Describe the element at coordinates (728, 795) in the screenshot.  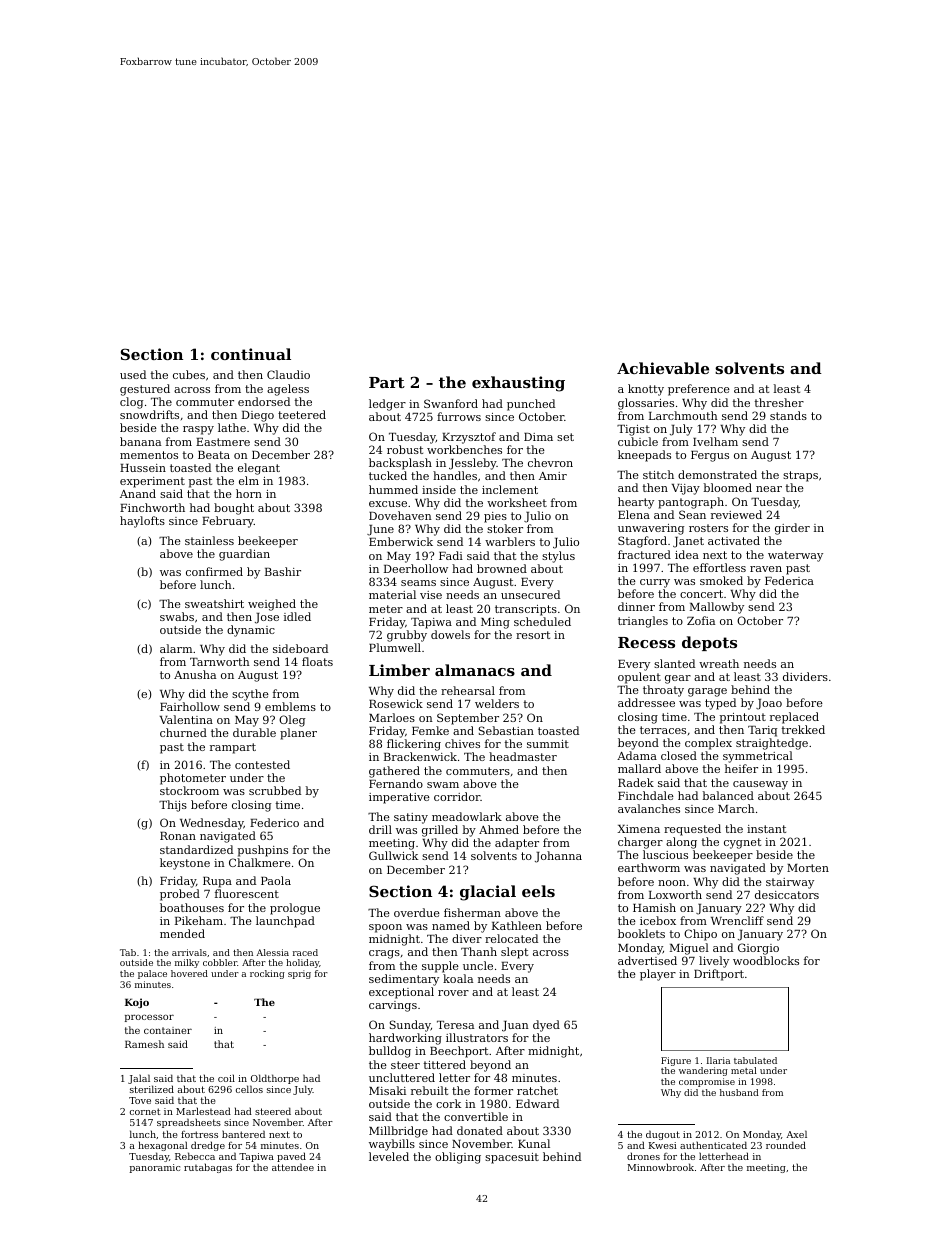
I see `balanced` at that location.
